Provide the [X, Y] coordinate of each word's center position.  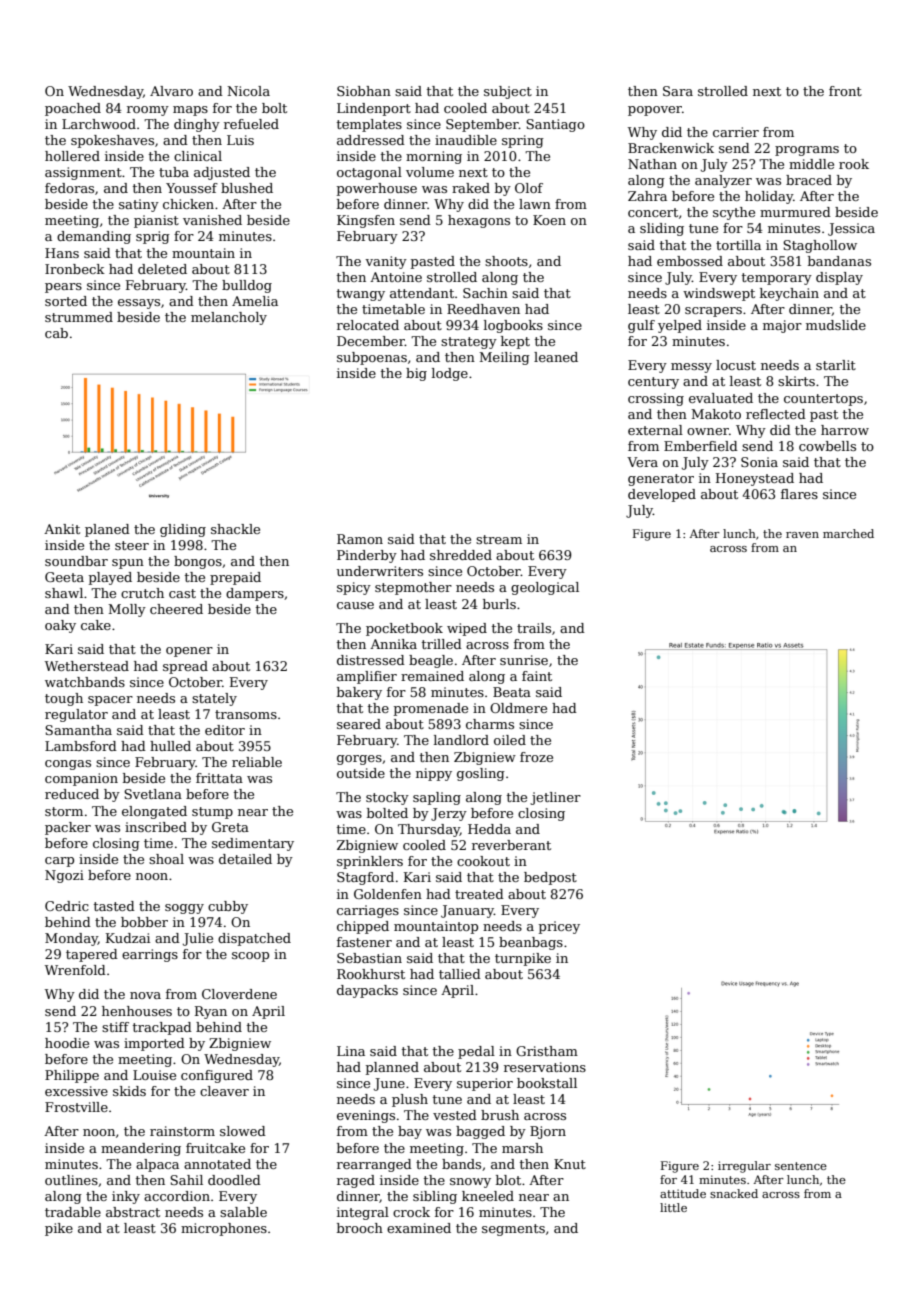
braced [809, 180]
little [673, 1207]
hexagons [479, 221]
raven [802, 535]
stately [214, 699]
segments [513, 1230]
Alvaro [171, 91]
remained [432, 676]
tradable [73, 1212]
